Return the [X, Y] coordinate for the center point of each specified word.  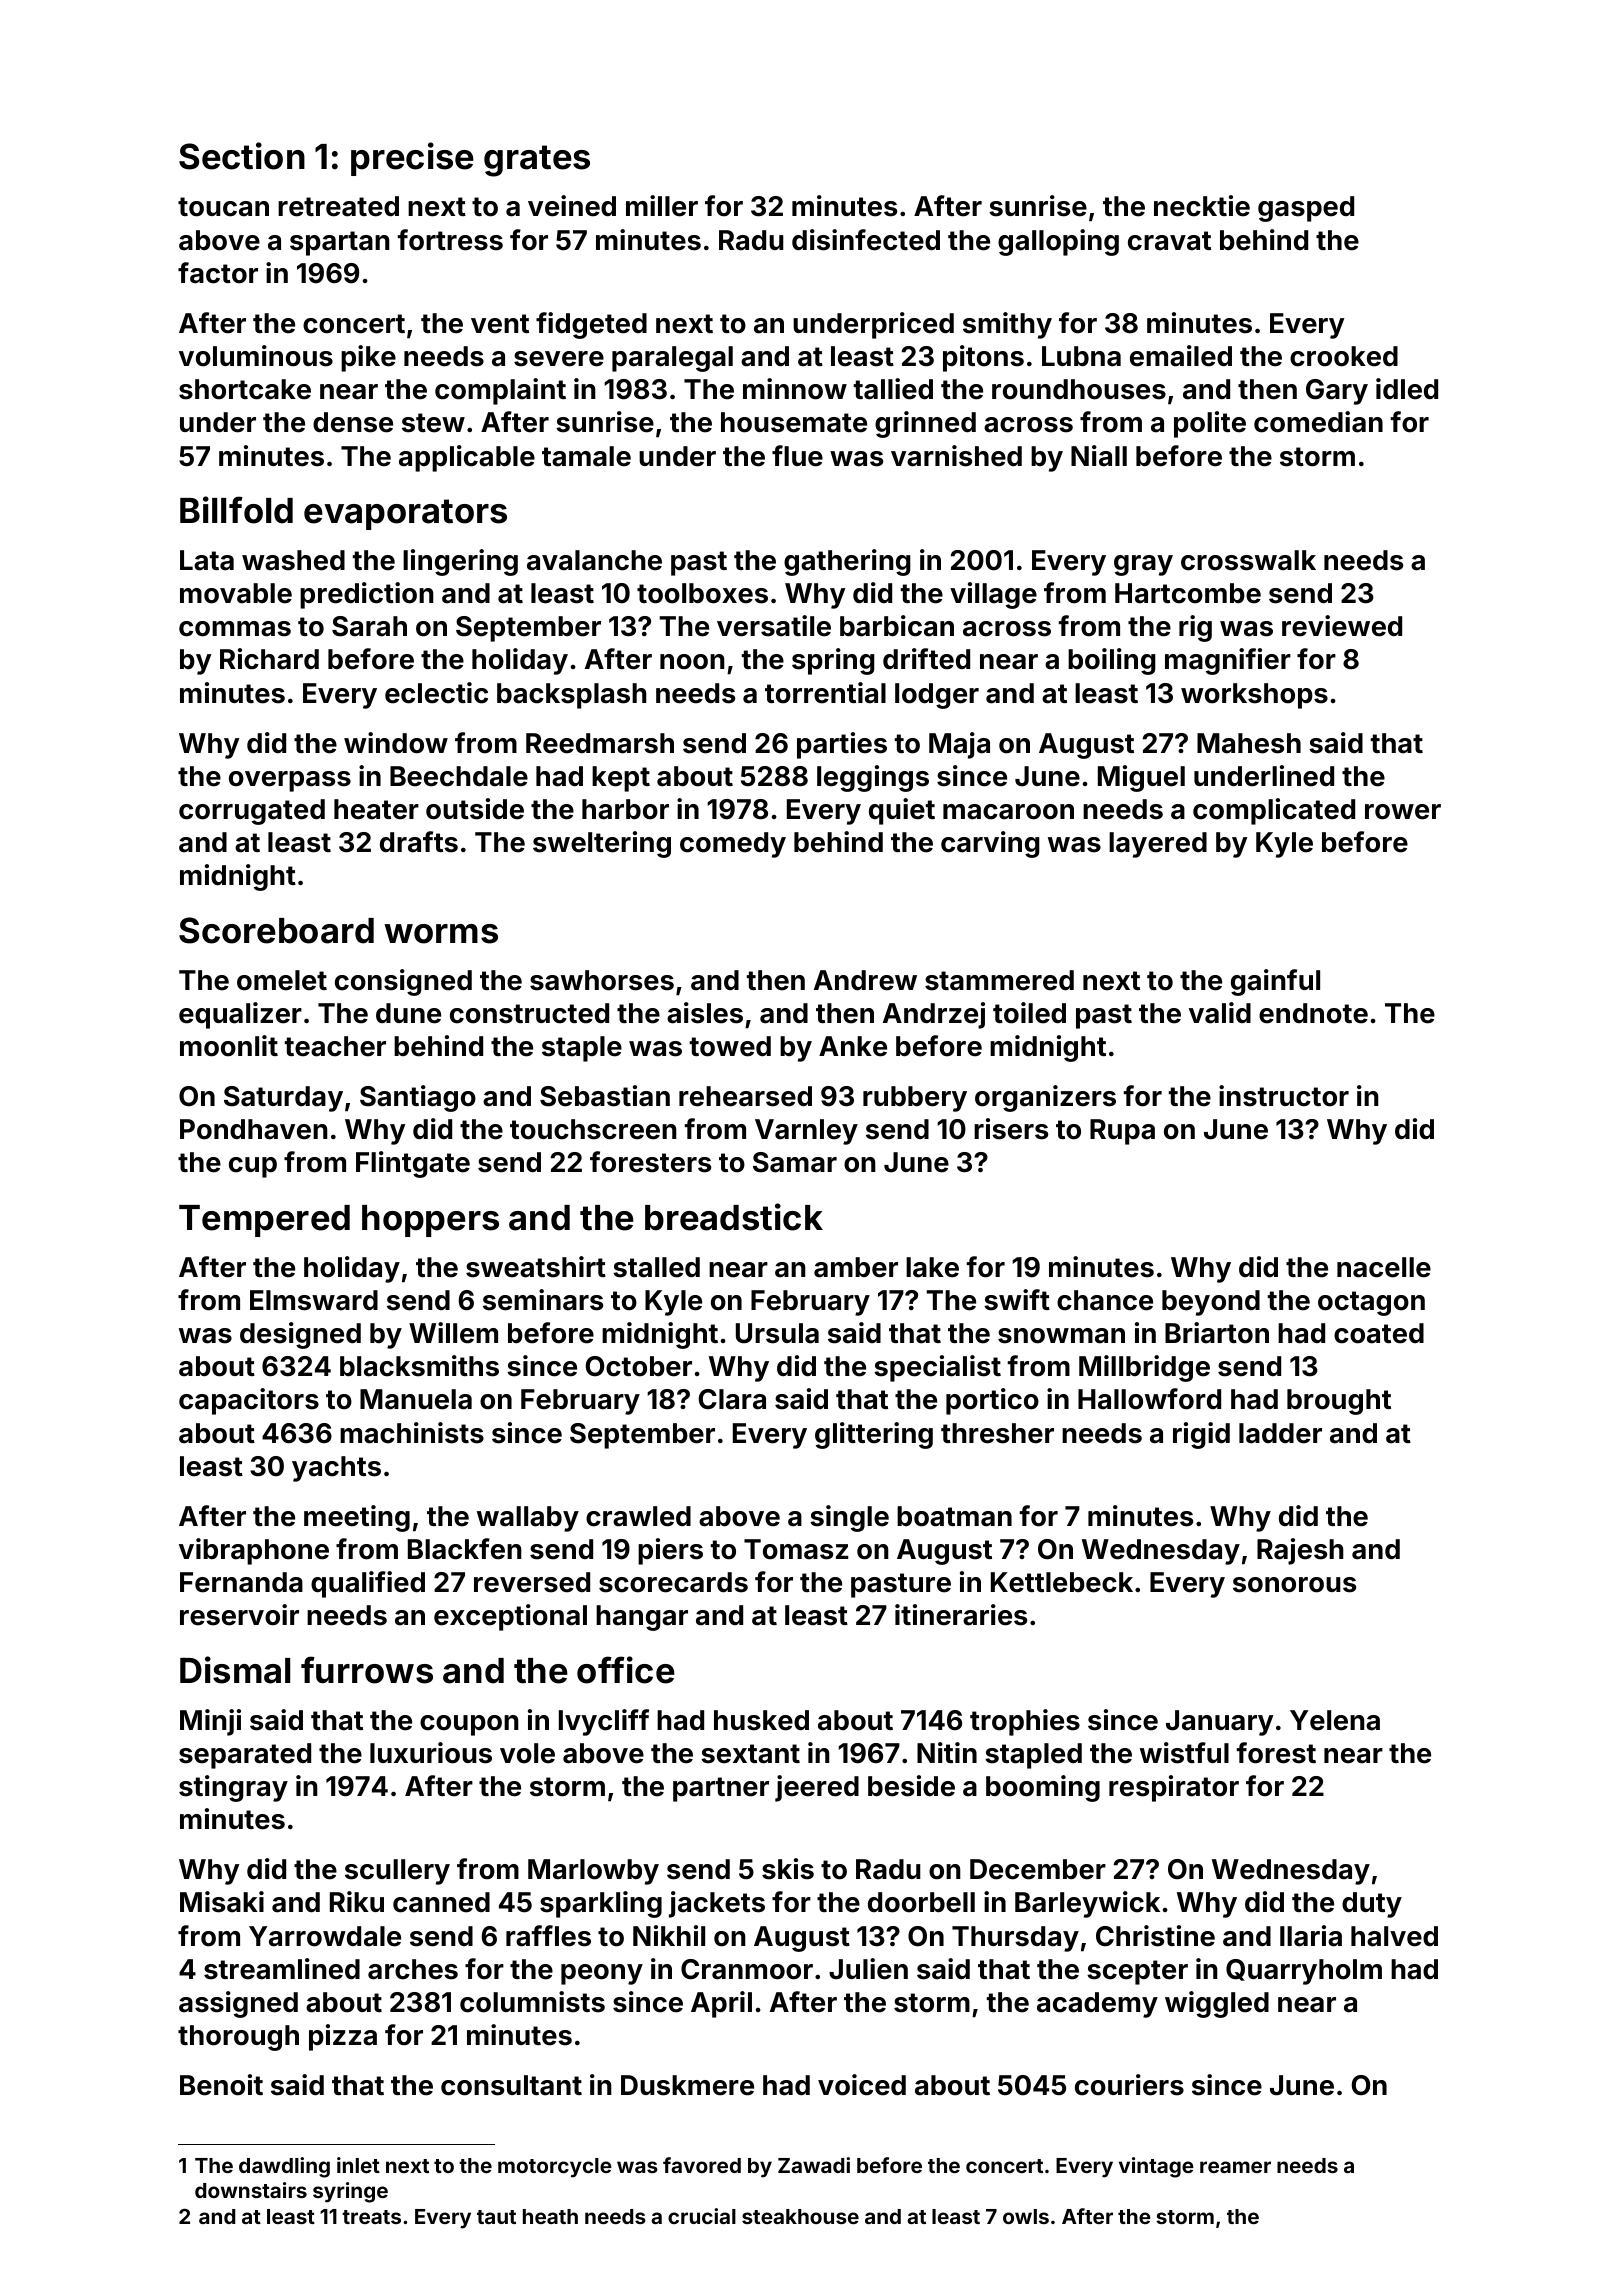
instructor [1284, 1096]
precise [412, 159]
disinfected [866, 240]
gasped [1306, 209]
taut [496, 2217]
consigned [403, 982]
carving [990, 844]
